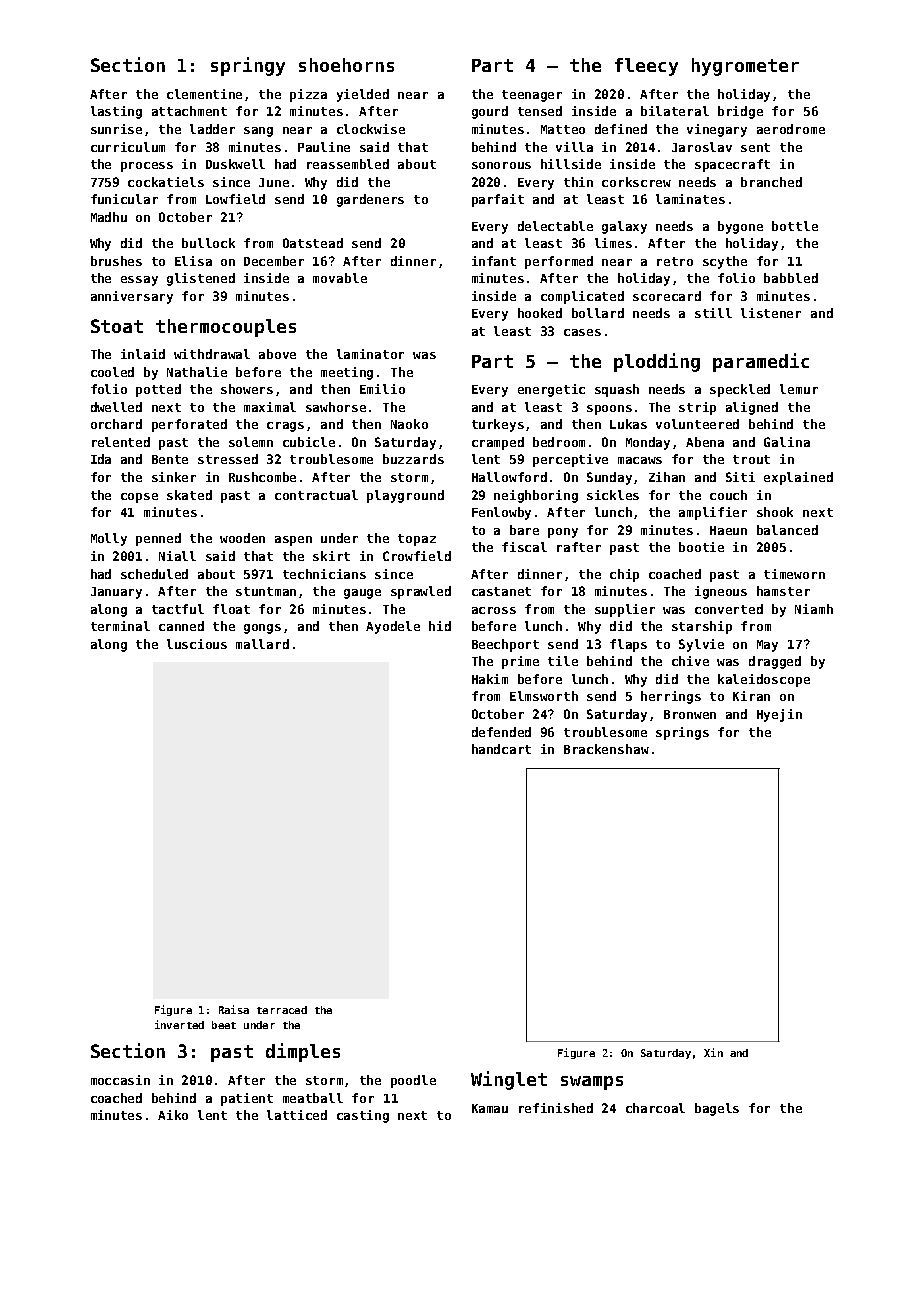 This page has height=1308, width=924. Describe the element at coordinates (794, 574) in the page. I see `timeworn` at that location.
